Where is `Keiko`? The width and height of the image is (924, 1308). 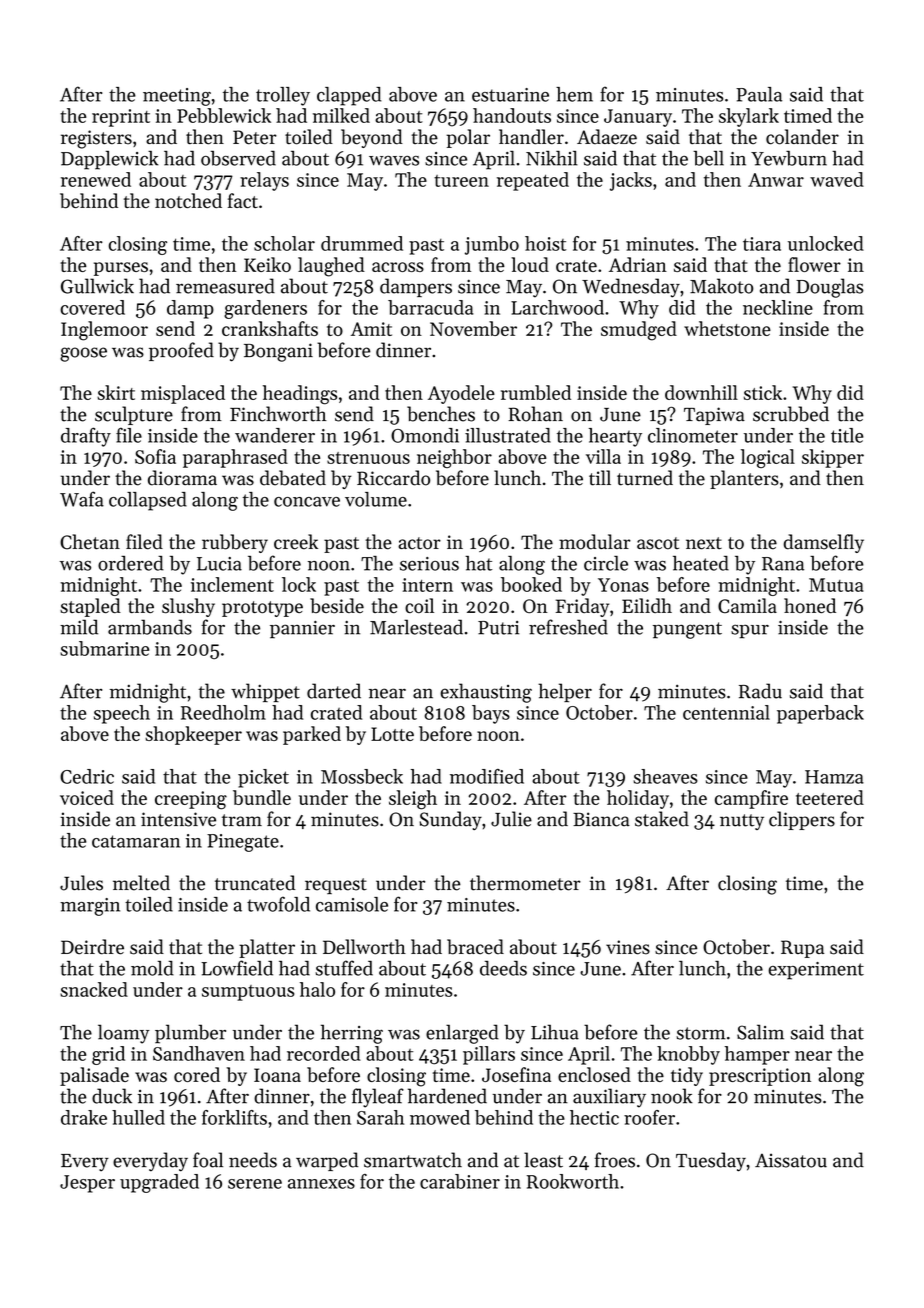 Keiko is located at coordinates (267, 264).
